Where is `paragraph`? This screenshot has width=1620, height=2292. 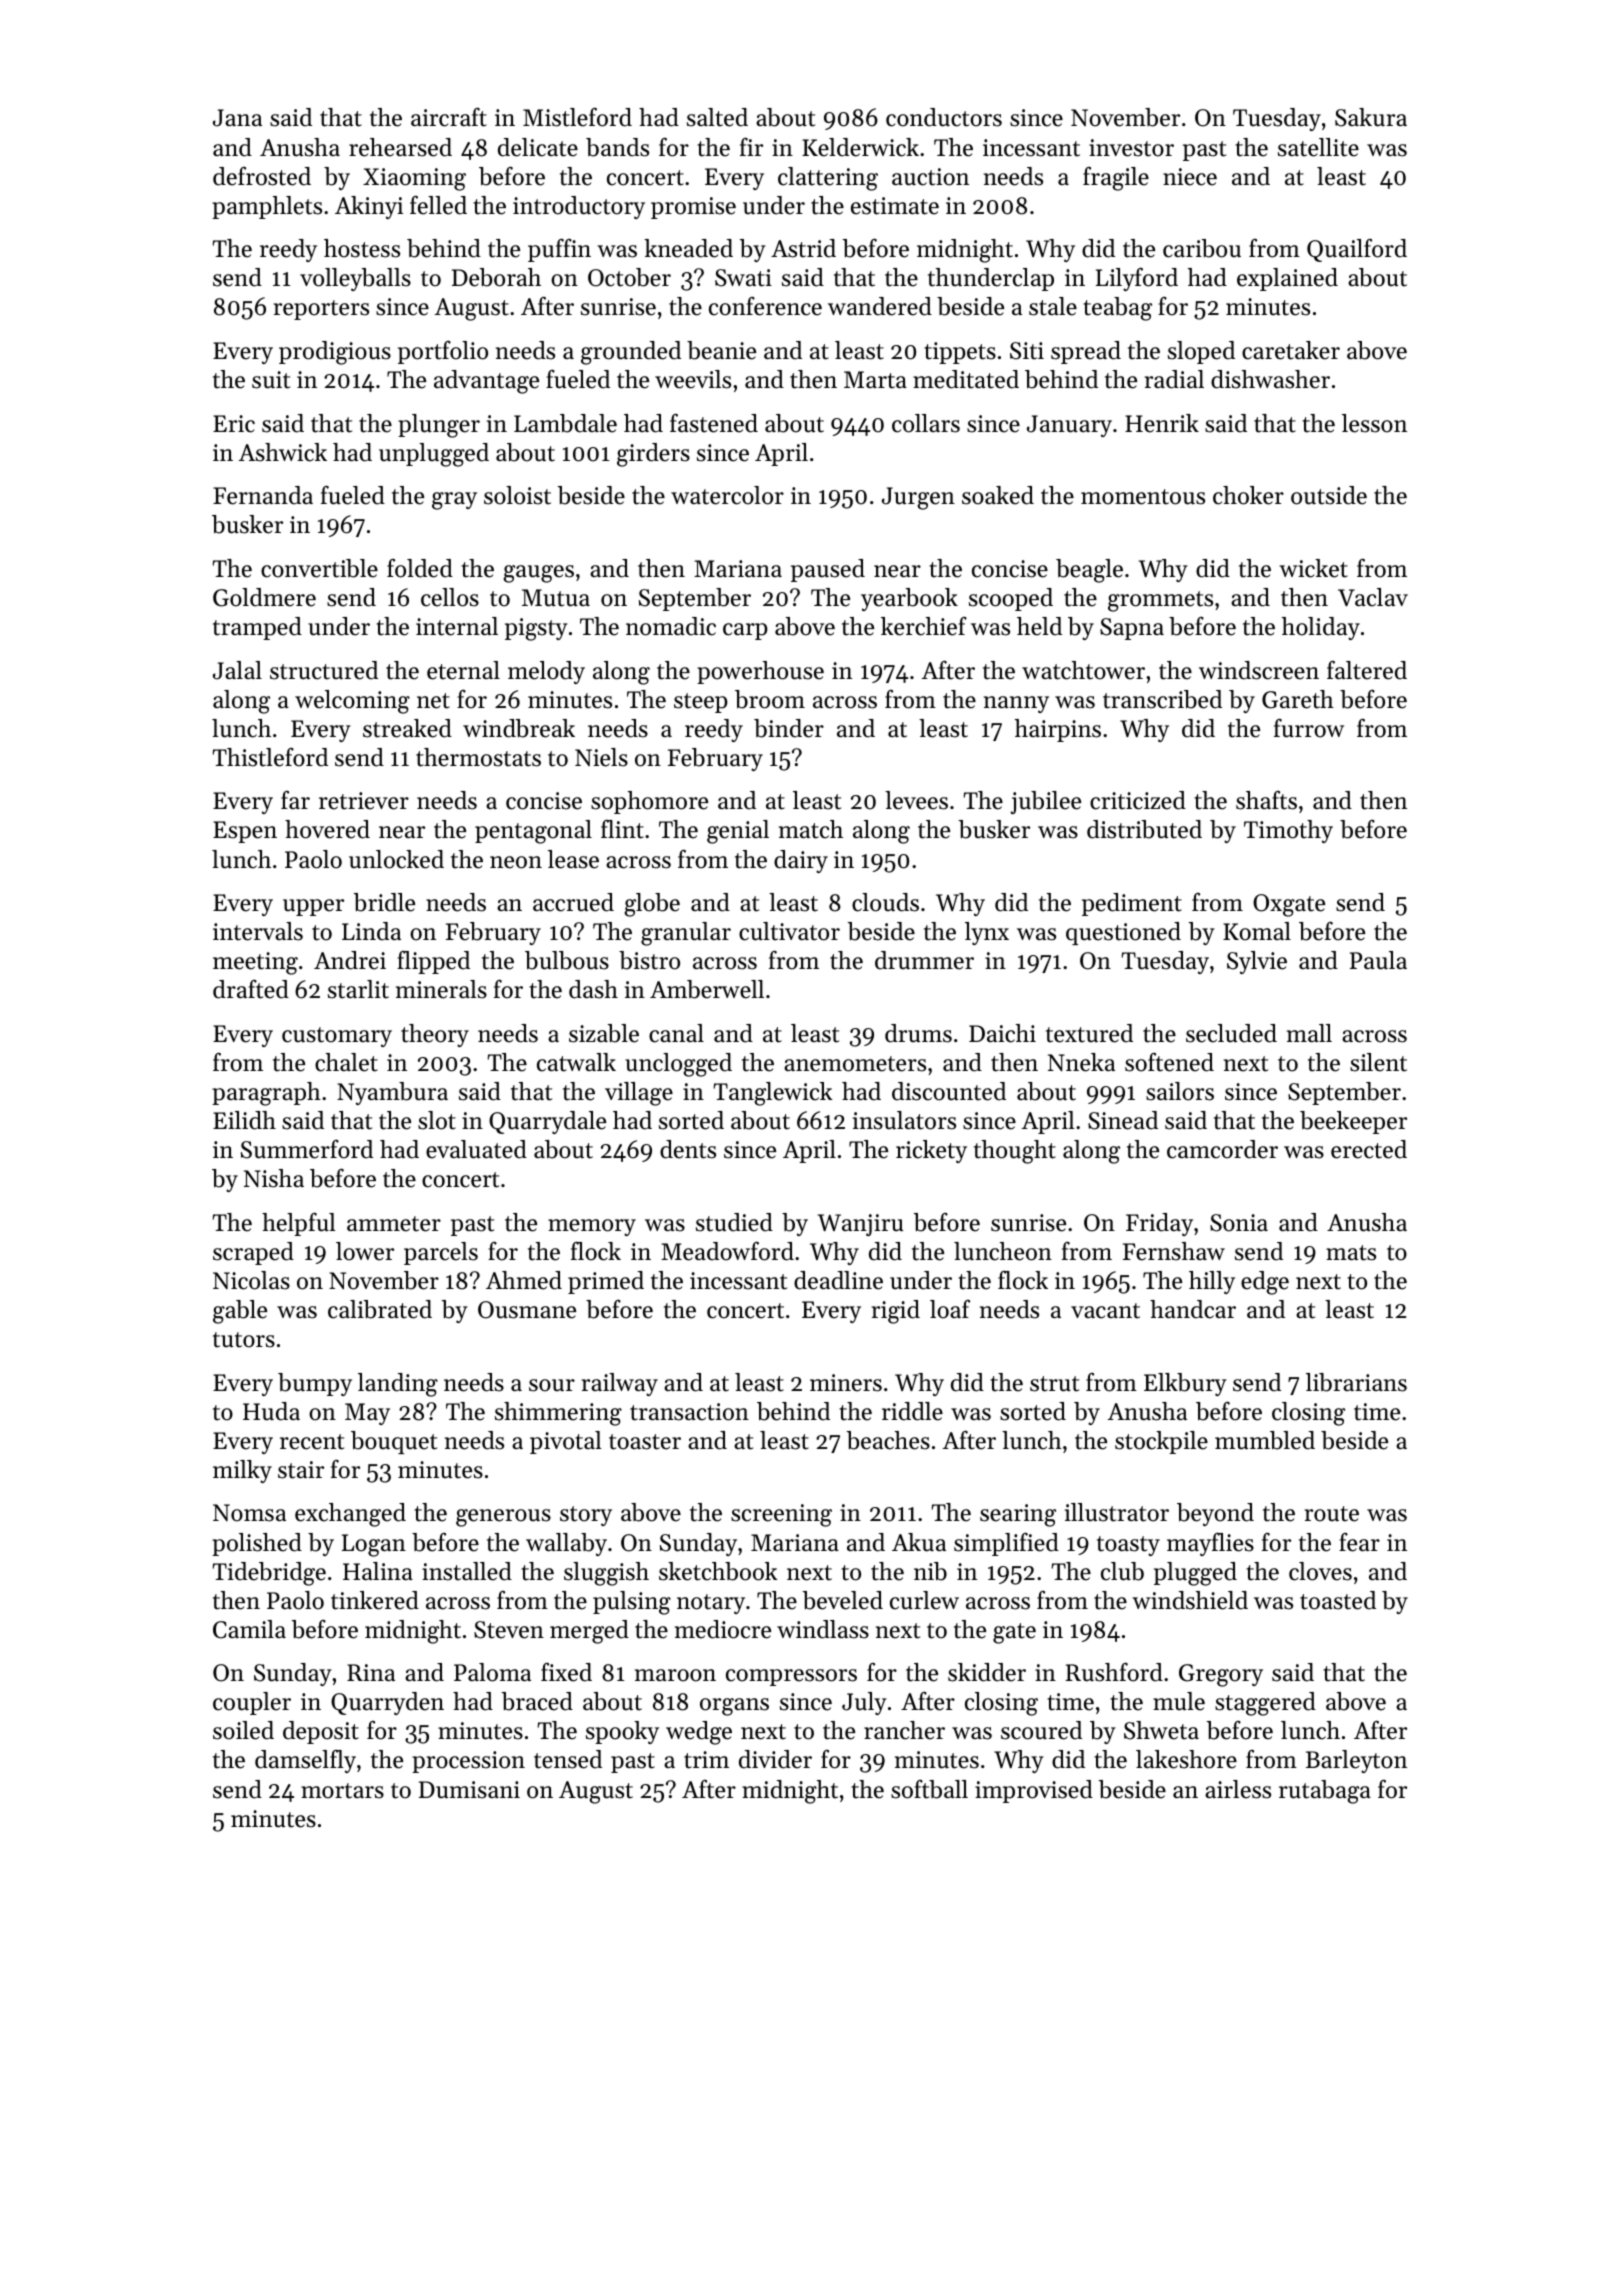 paragraph is located at coordinates (266, 1094).
